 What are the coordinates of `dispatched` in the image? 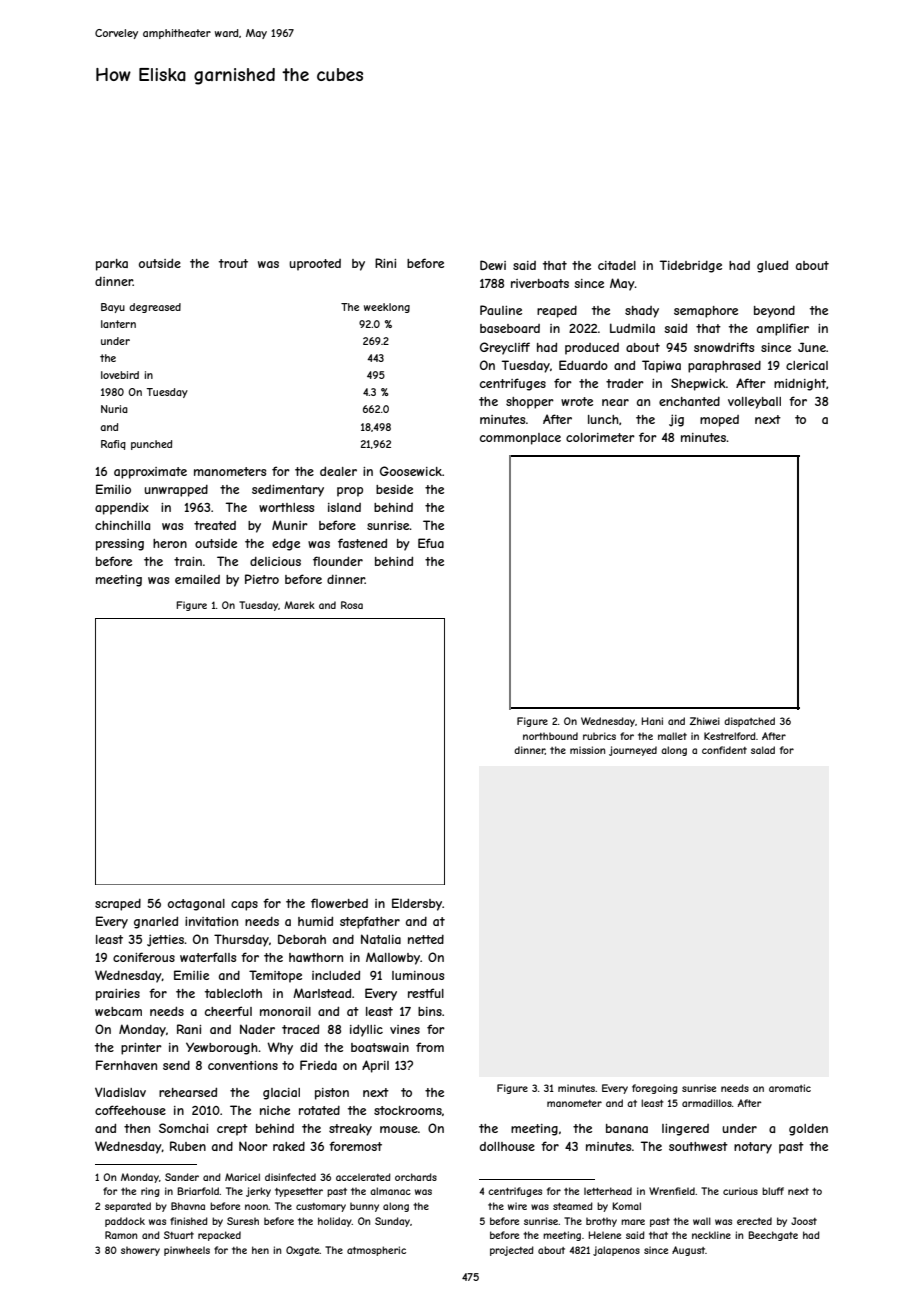 It's located at (749, 722).
